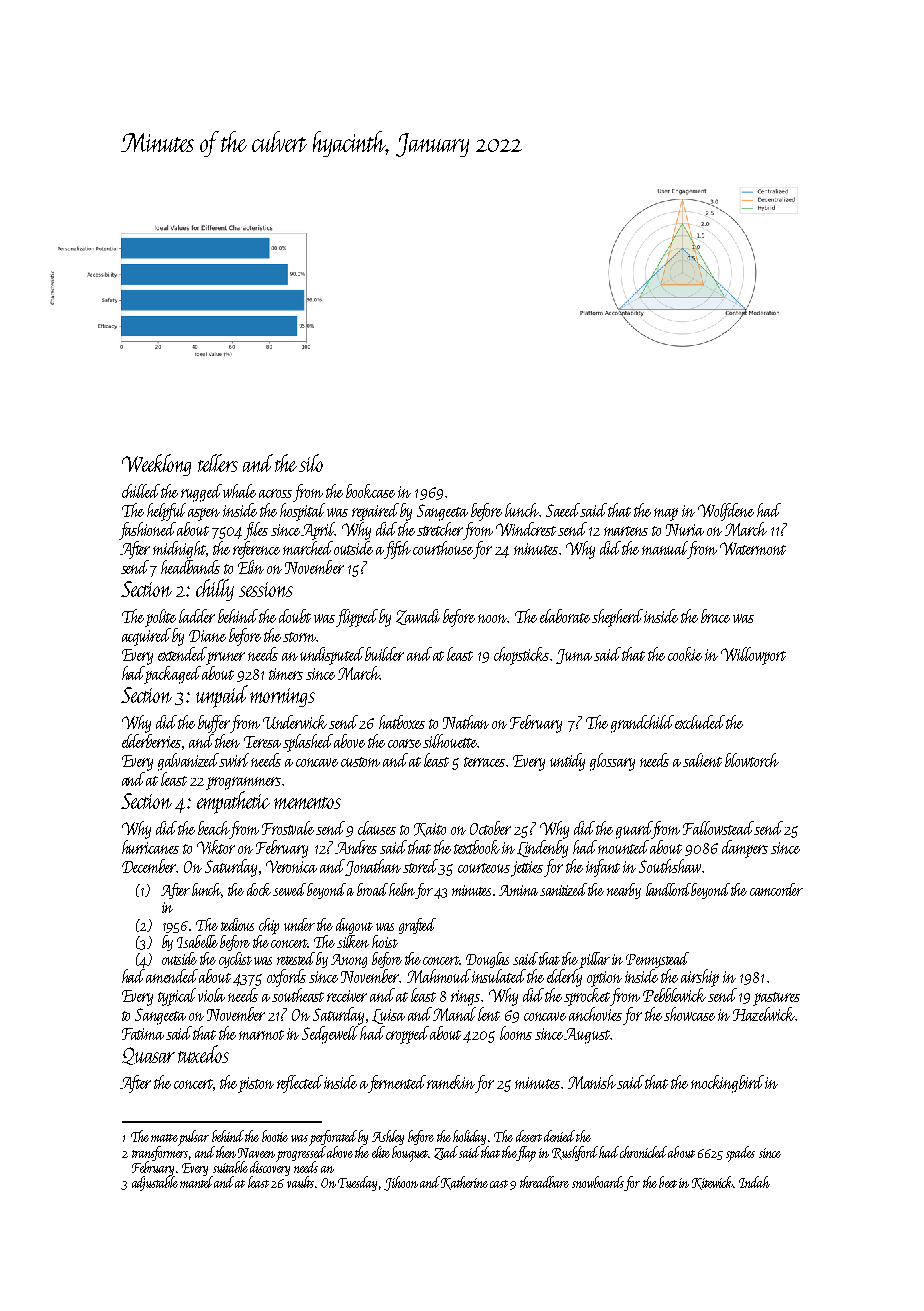  What do you see at coordinates (669, 889) in the screenshot?
I see `landlord` at bounding box center [669, 889].
